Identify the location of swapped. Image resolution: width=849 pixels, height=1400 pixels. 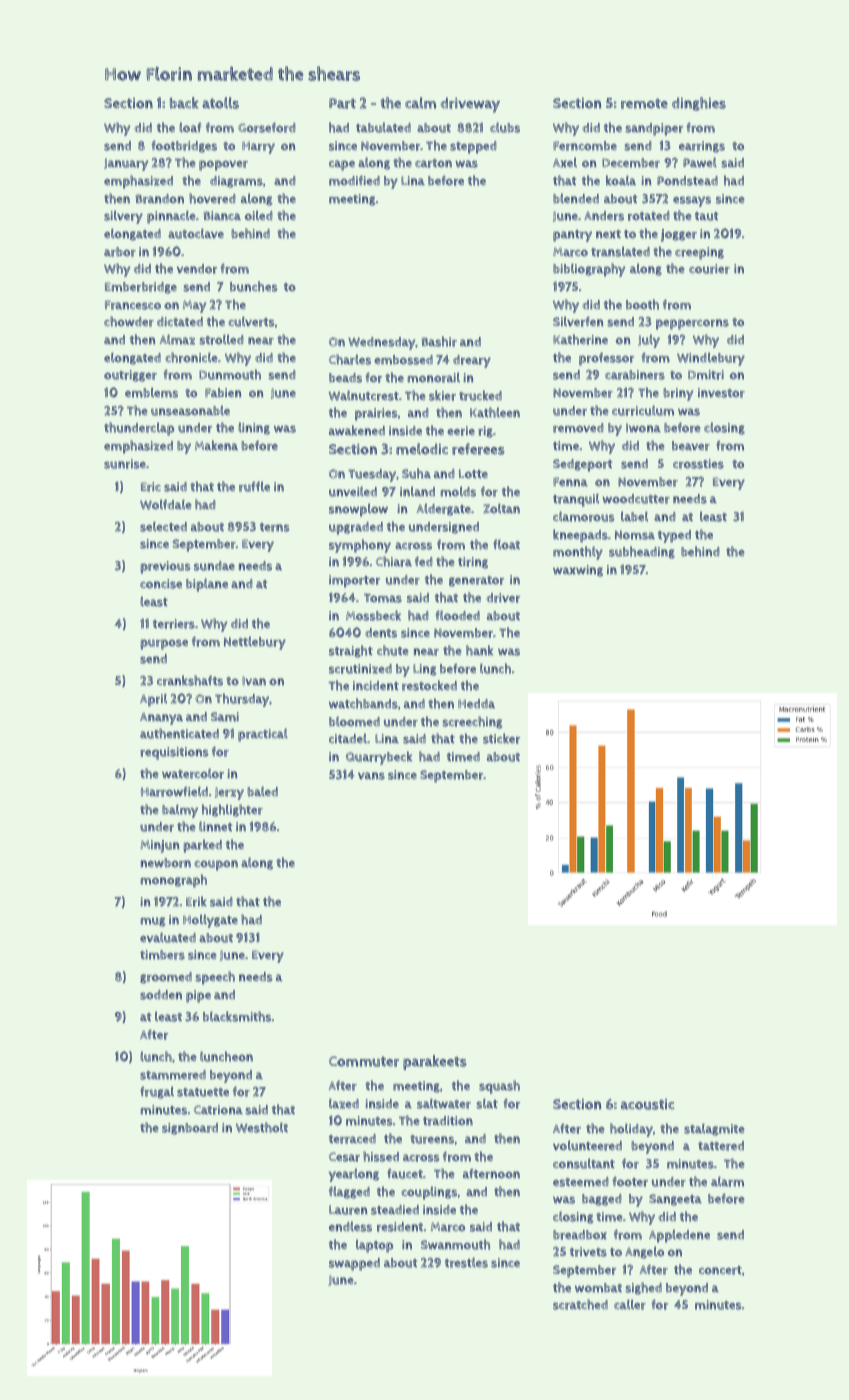
(354, 1264).
